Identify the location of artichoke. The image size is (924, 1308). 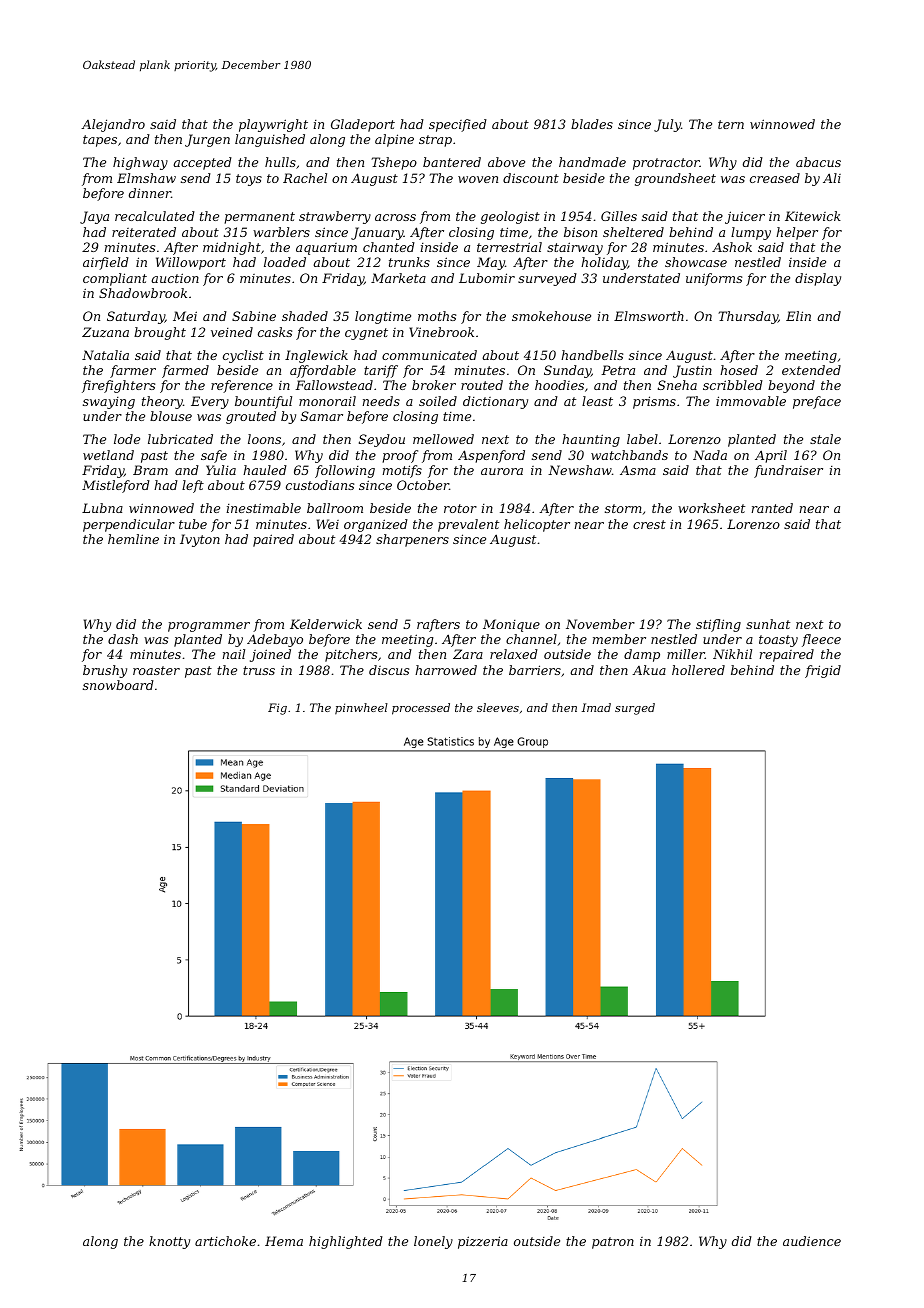
(225, 1241).
